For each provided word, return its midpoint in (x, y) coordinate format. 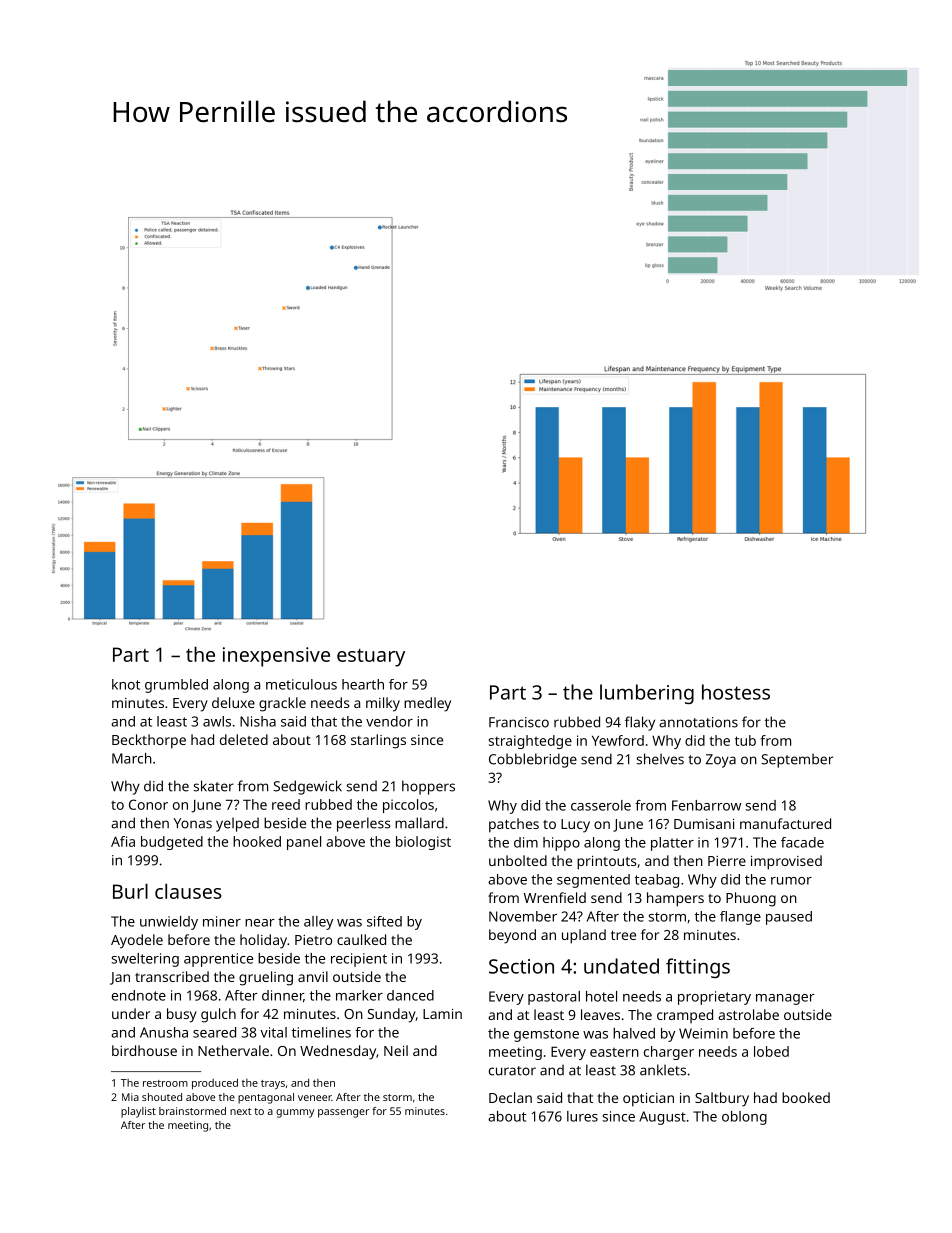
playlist (138, 1112)
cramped (685, 1016)
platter (672, 844)
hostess (736, 692)
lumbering (647, 694)
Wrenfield (555, 897)
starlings (378, 741)
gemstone (546, 1035)
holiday (263, 941)
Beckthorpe (149, 741)
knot (126, 684)
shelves (660, 759)
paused (789, 918)
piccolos (408, 806)
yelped (237, 824)
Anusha (164, 1032)
